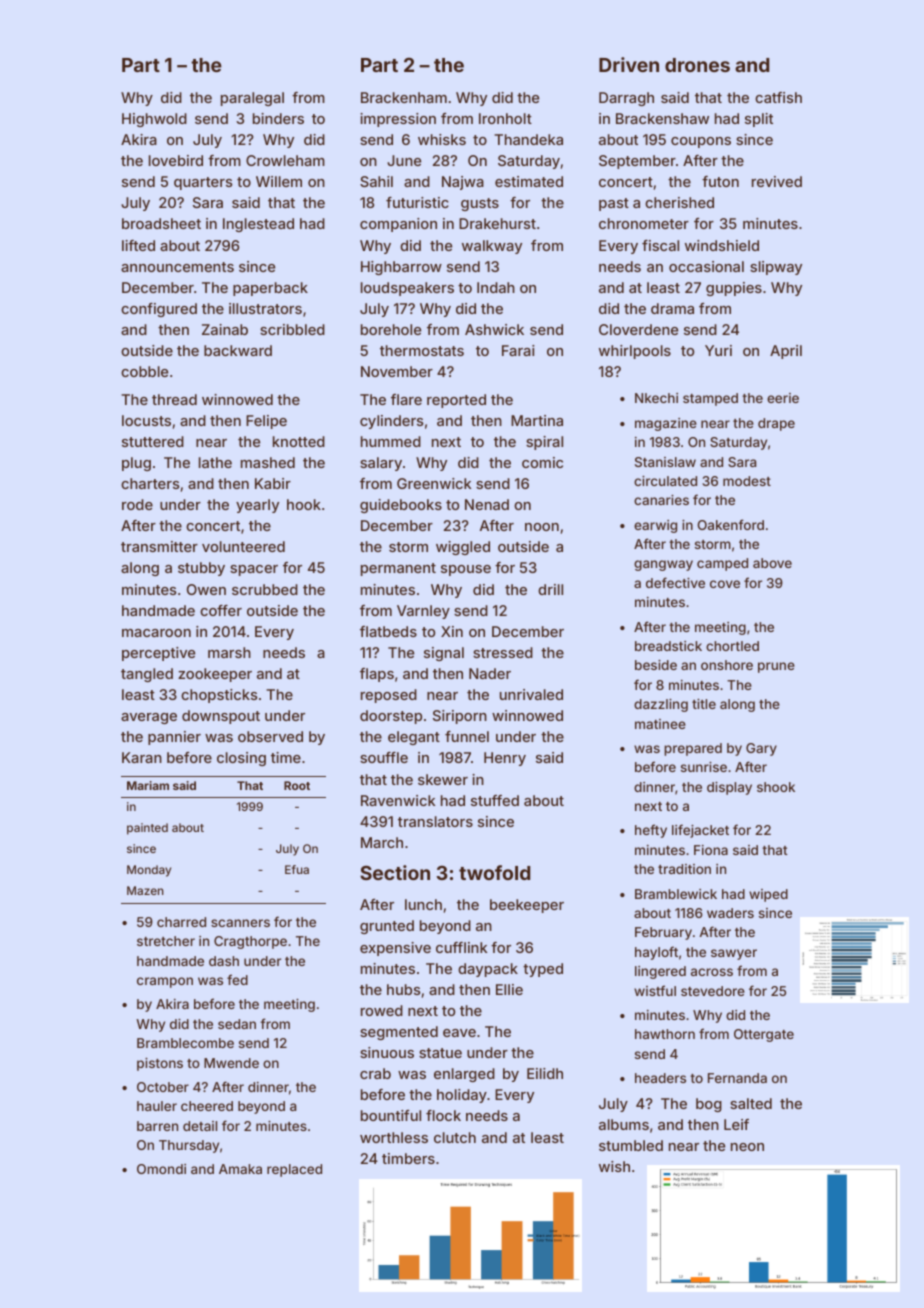 This screenshot has height=1308, width=924. What do you see at coordinates (732, 646) in the screenshot?
I see `chortled` at bounding box center [732, 646].
